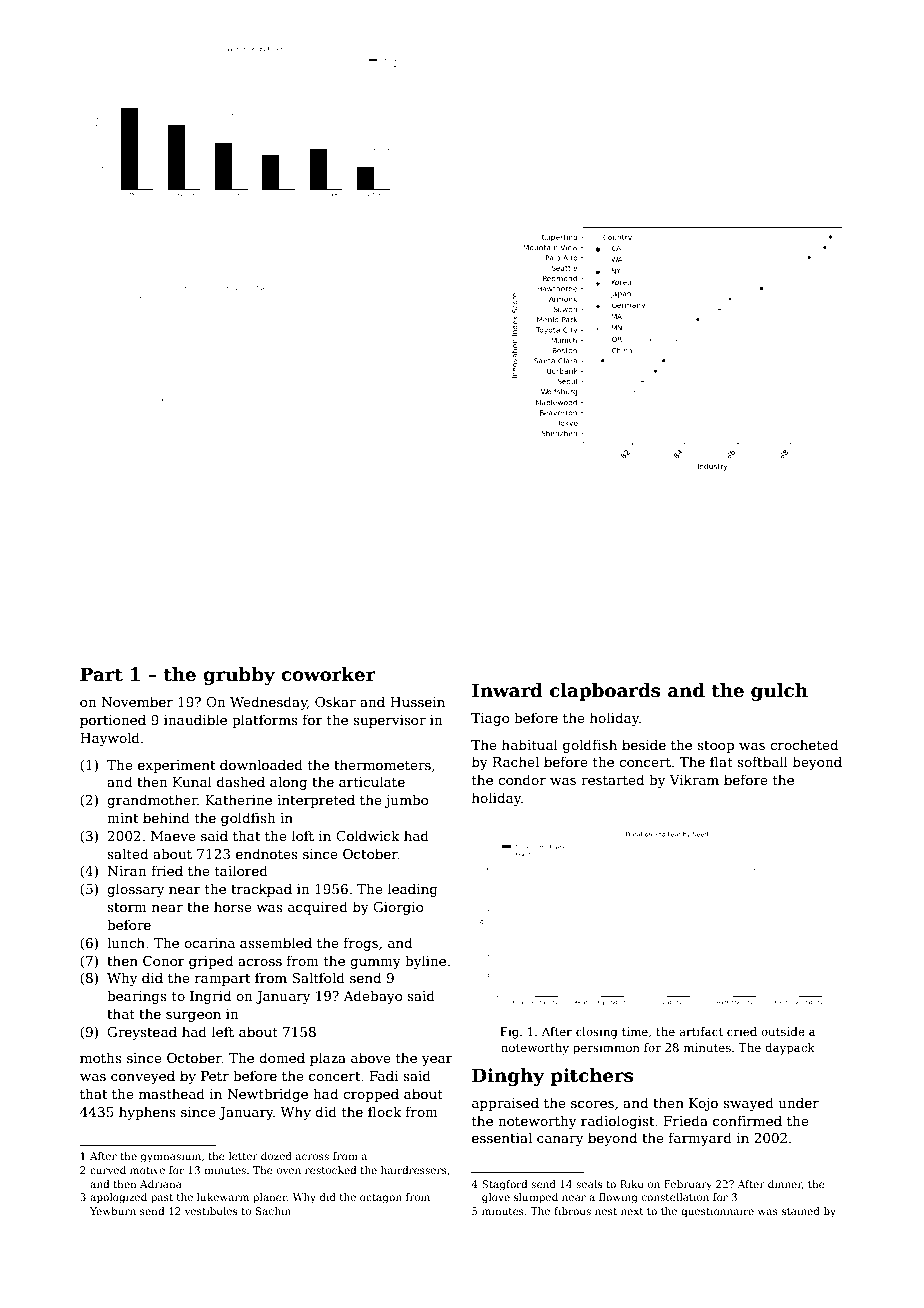 This screenshot has width=924, height=1308. Describe the element at coordinates (507, 690) in the screenshot. I see `Inward` at that location.
